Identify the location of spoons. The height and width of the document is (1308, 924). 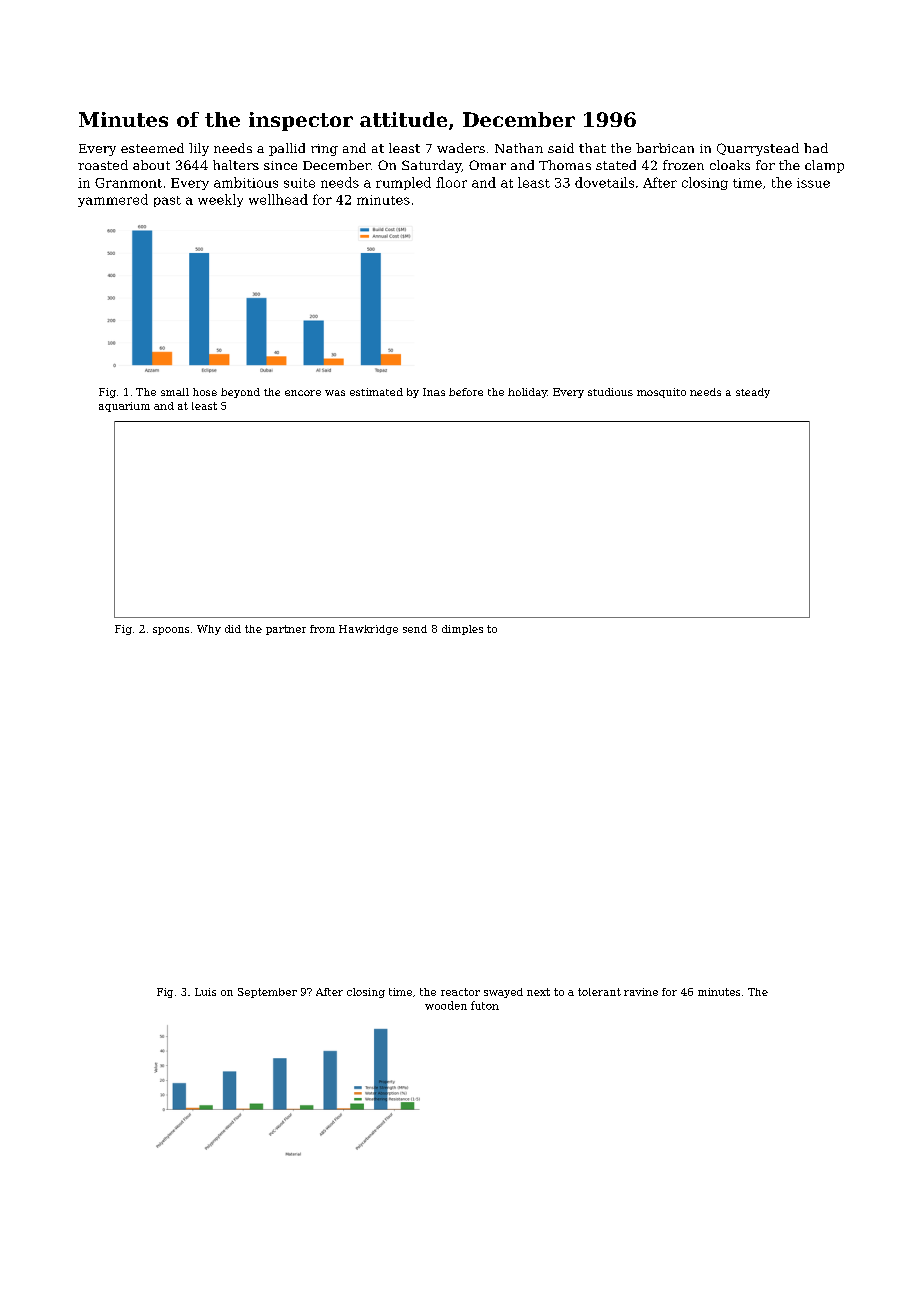
(171, 631).
